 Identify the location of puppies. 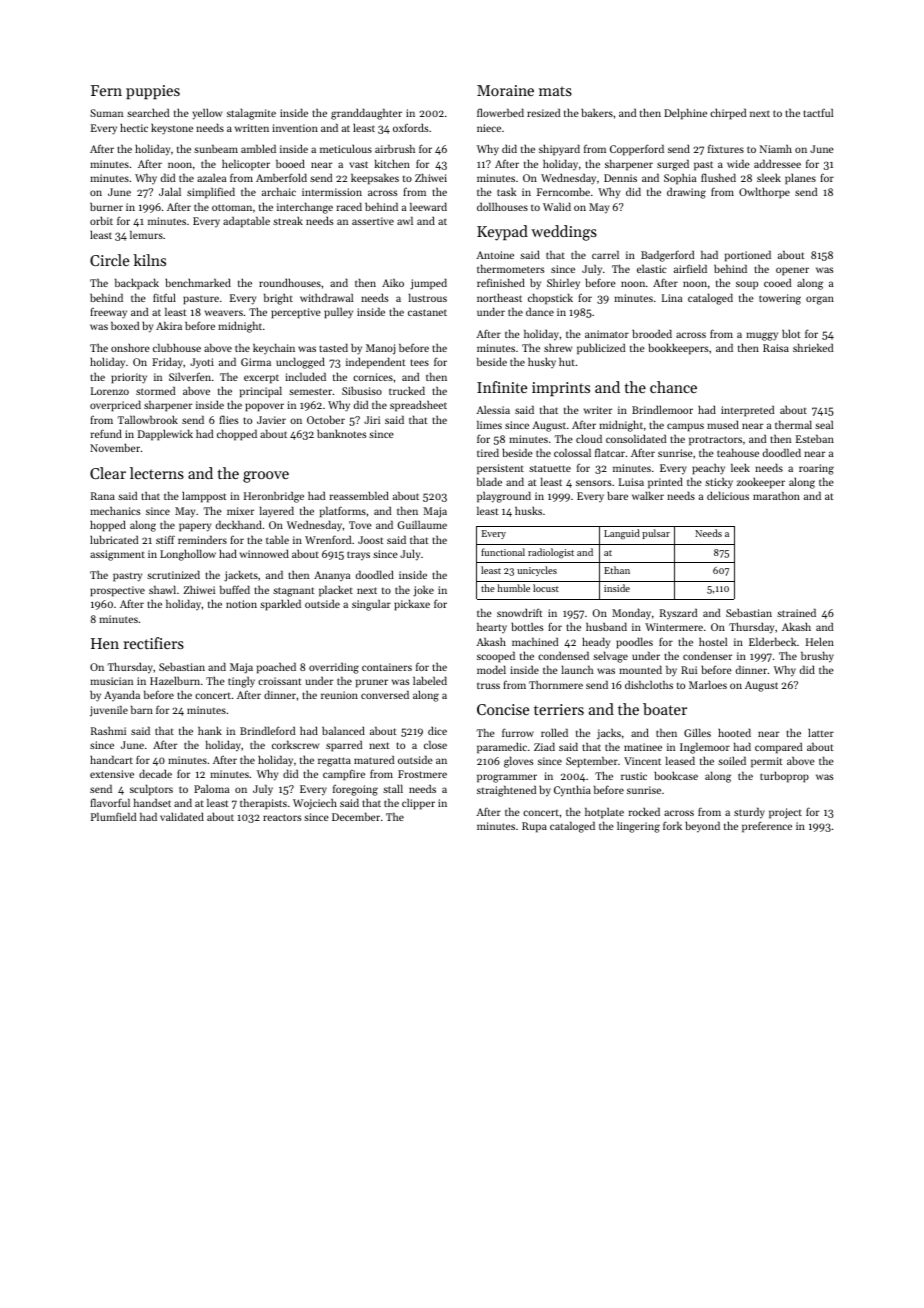
(153, 92).
